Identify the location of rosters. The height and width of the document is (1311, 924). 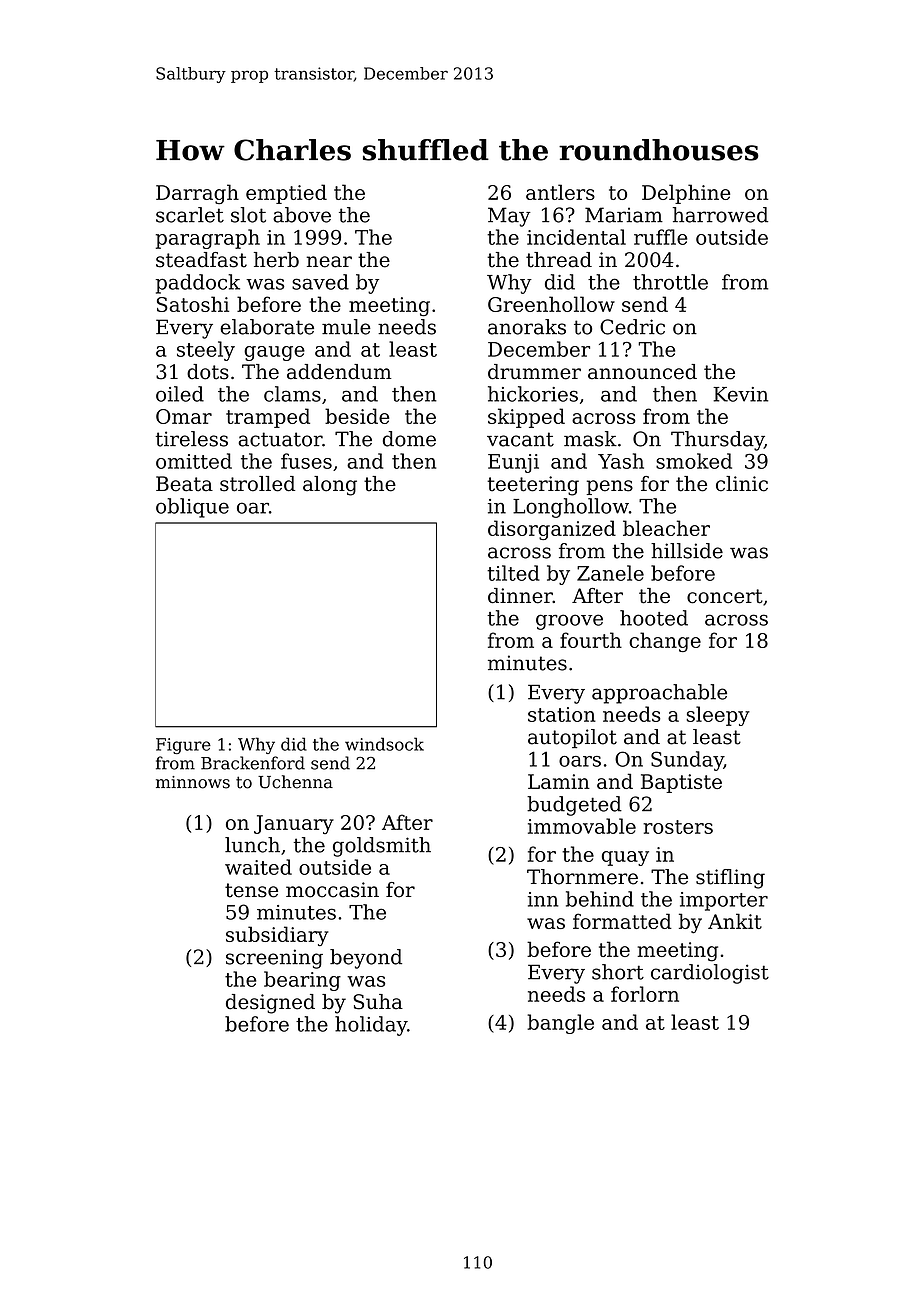
(678, 827).
